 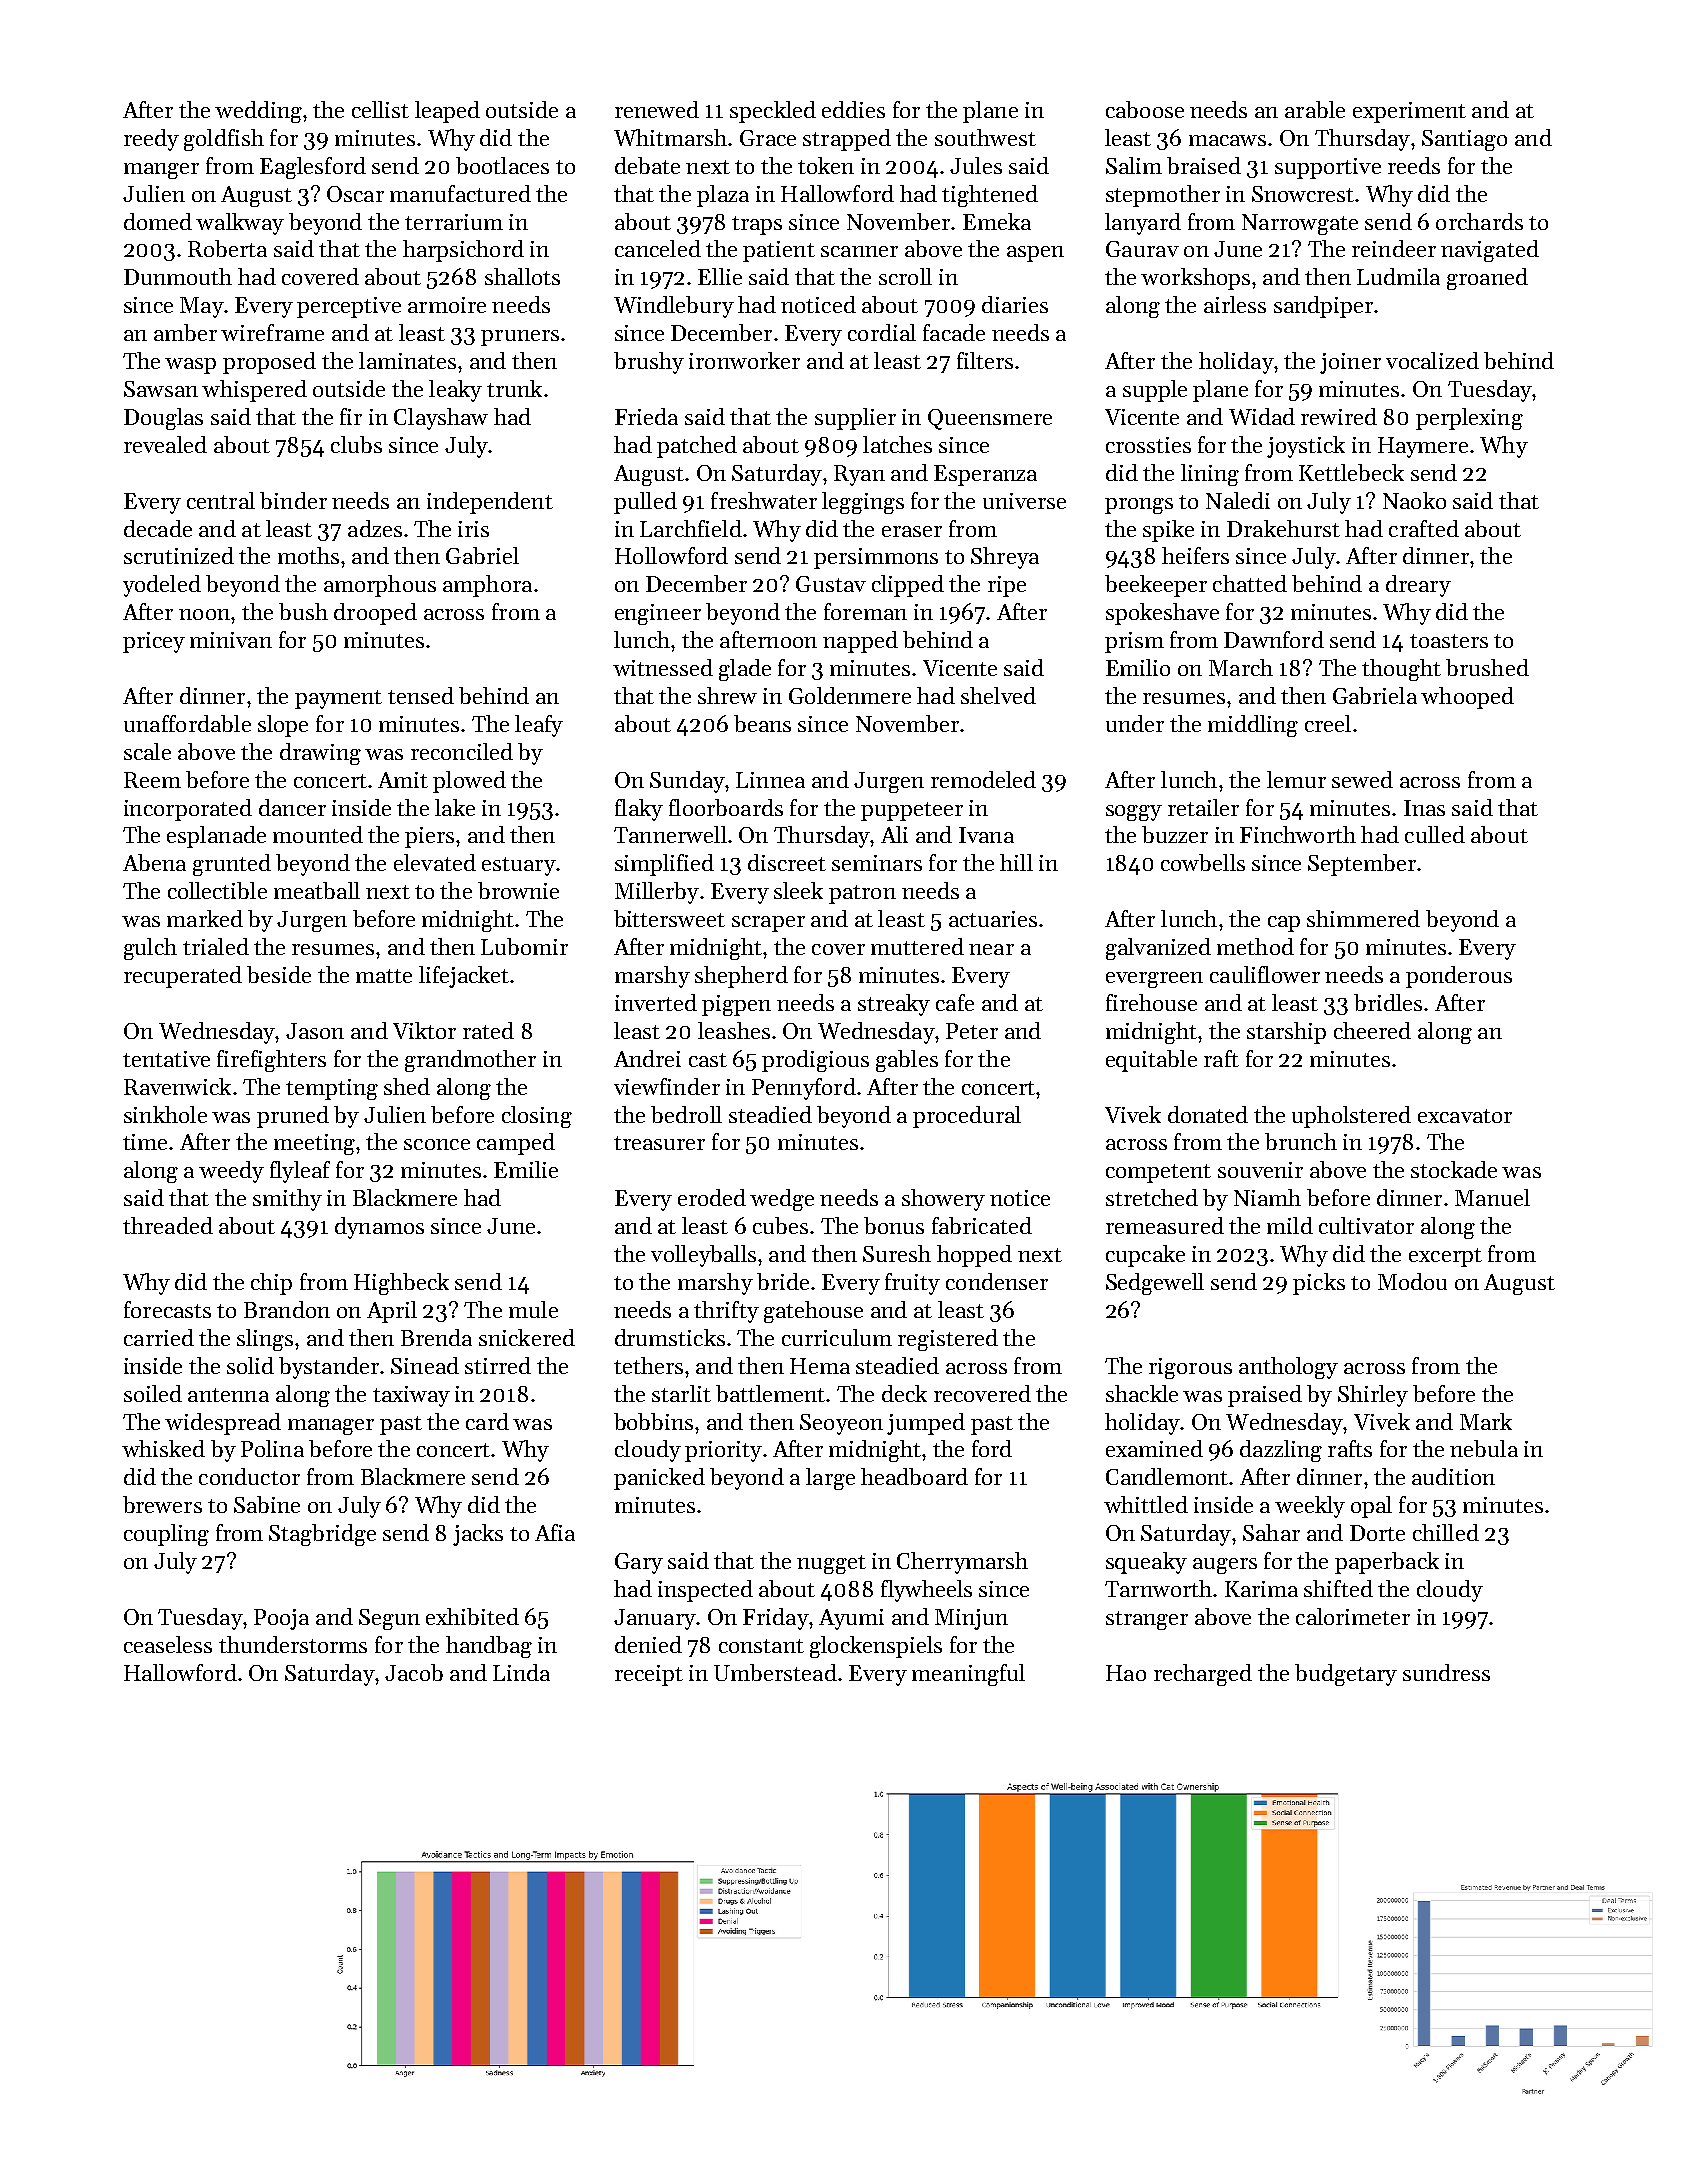 What do you see at coordinates (502, 165) in the screenshot?
I see `bootlaces` at bounding box center [502, 165].
